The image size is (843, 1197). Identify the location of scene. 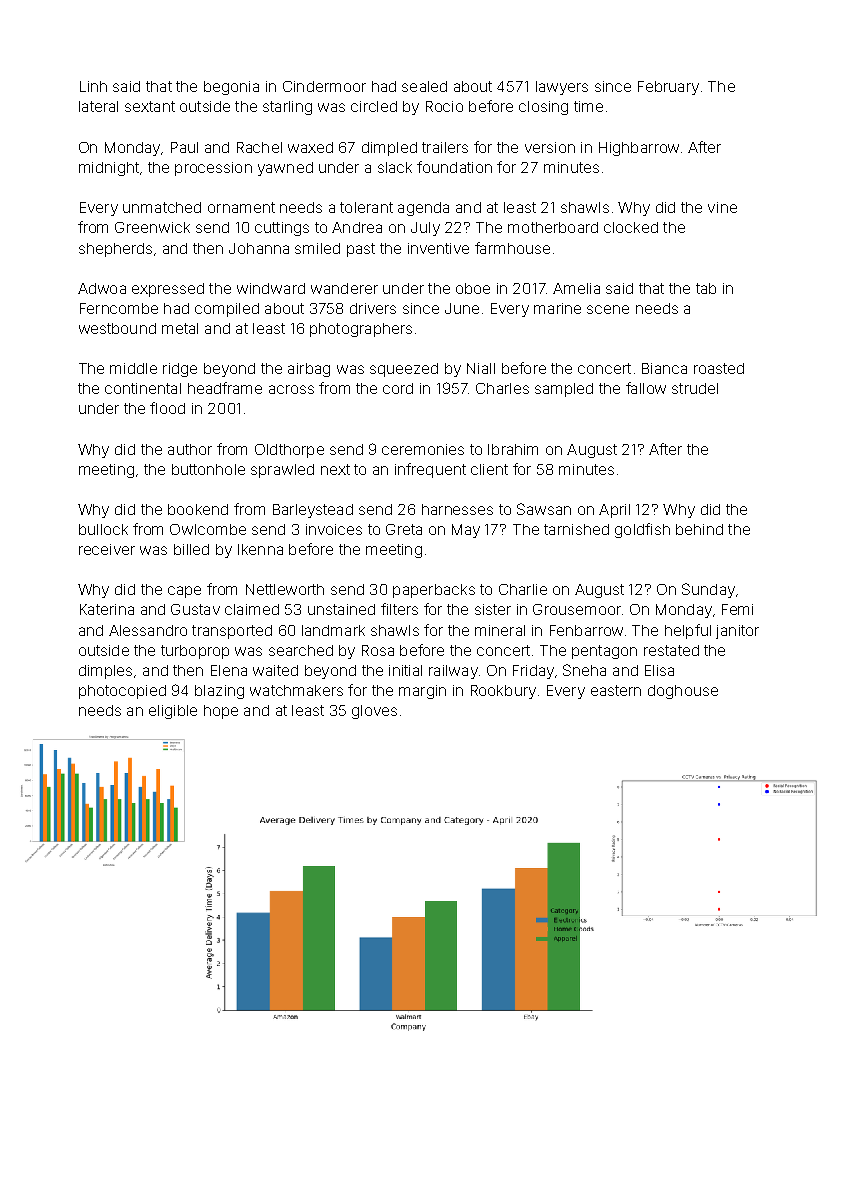
(608, 309).
